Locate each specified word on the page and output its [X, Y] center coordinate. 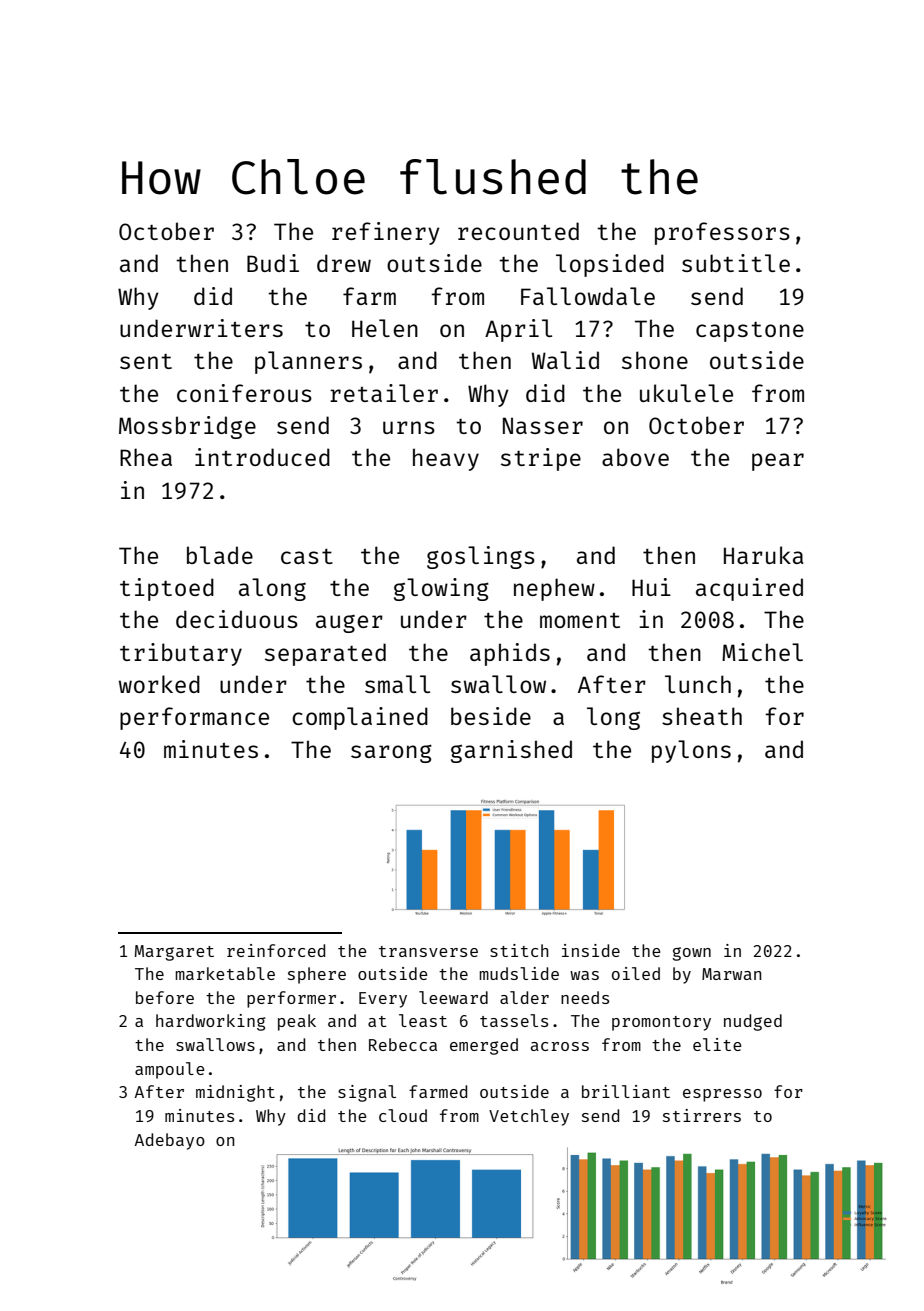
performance [194, 718]
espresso [722, 1095]
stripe [541, 459]
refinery [386, 233]
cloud [403, 1115]
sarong [391, 753]
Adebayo [169, 1141]
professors [722, 233]
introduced [262, 457]
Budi [273, 263]
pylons [691, 751]
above [635, 457]
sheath [702, 716]
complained [360, 718]
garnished [511, 751]
